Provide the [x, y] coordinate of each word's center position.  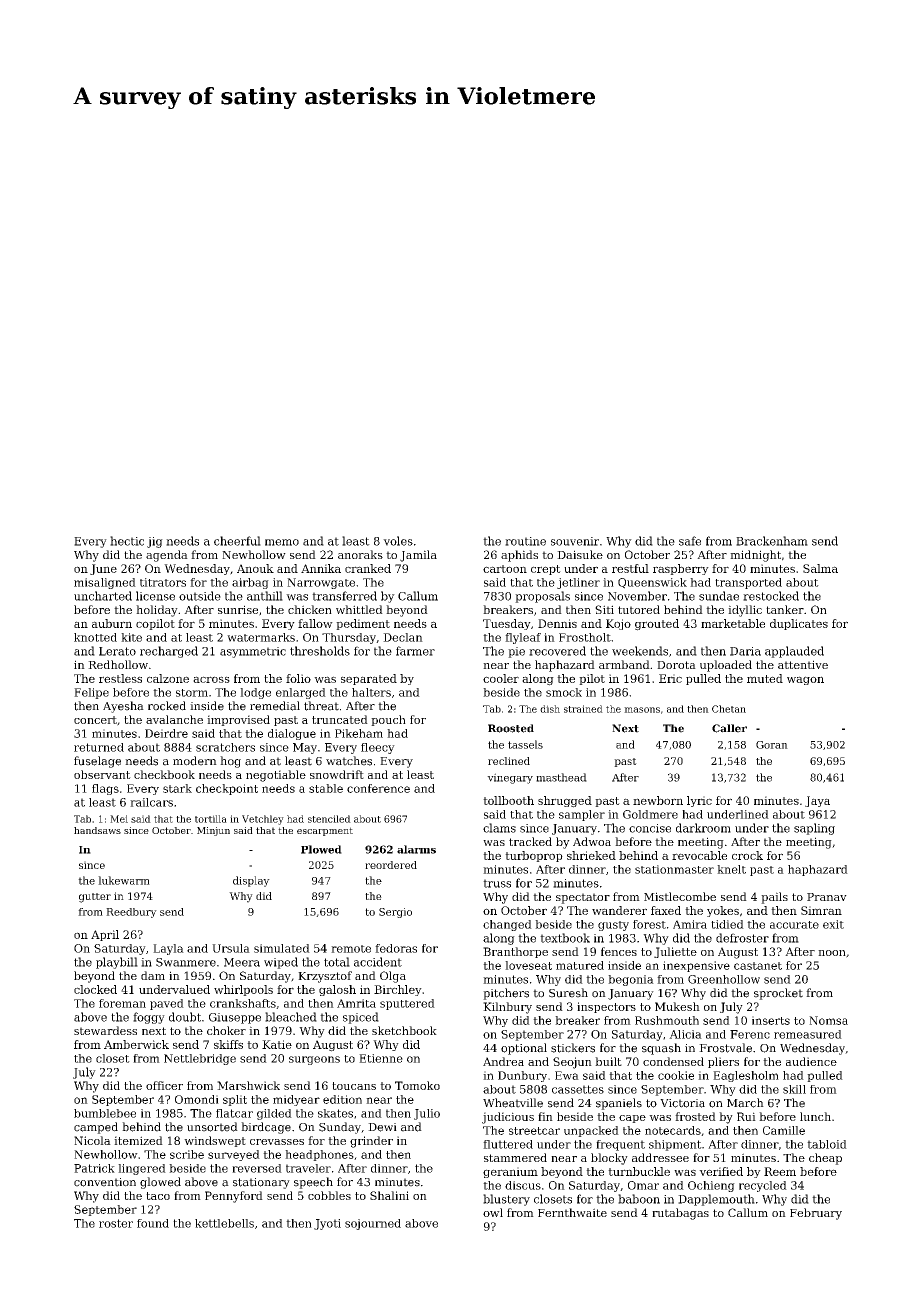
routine [525, 541]
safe [690, 541]
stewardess [105, 1030]
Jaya [817, 801]
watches [349, 761]
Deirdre [166, 733]
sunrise [238, 609]
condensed [673, 1061]
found [153, 1223]
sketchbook [404, 1030]
